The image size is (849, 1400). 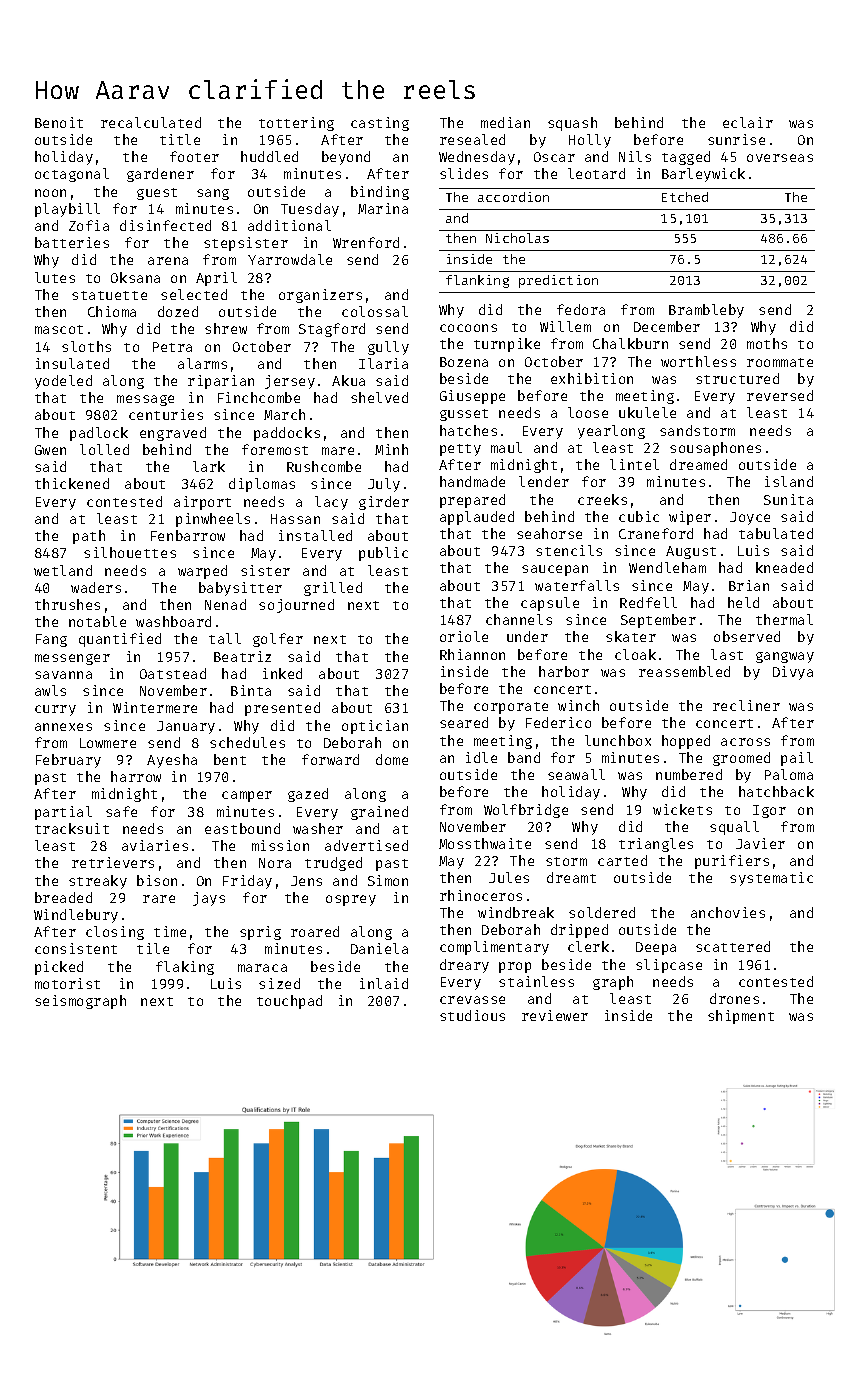 What do you see at coordinates (384, 503) in the screenshot?
I see `girder` at bounding box center [384, 503].
